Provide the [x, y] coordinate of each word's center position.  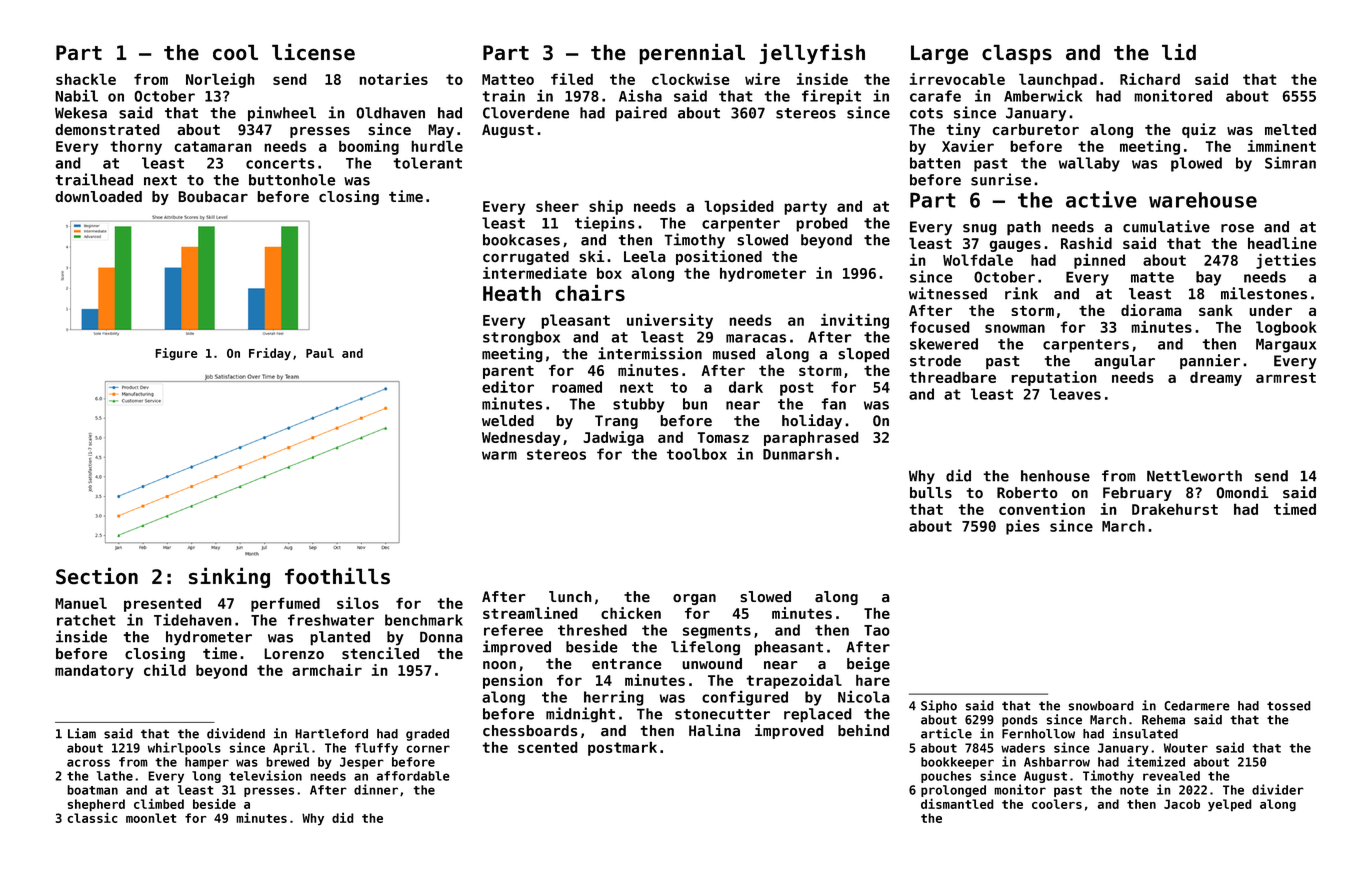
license [313, 52]
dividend [236, 733]
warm [499, 455]
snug [980, 229]
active [1101, 199]
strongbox [521, 338]
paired [641, 114]
